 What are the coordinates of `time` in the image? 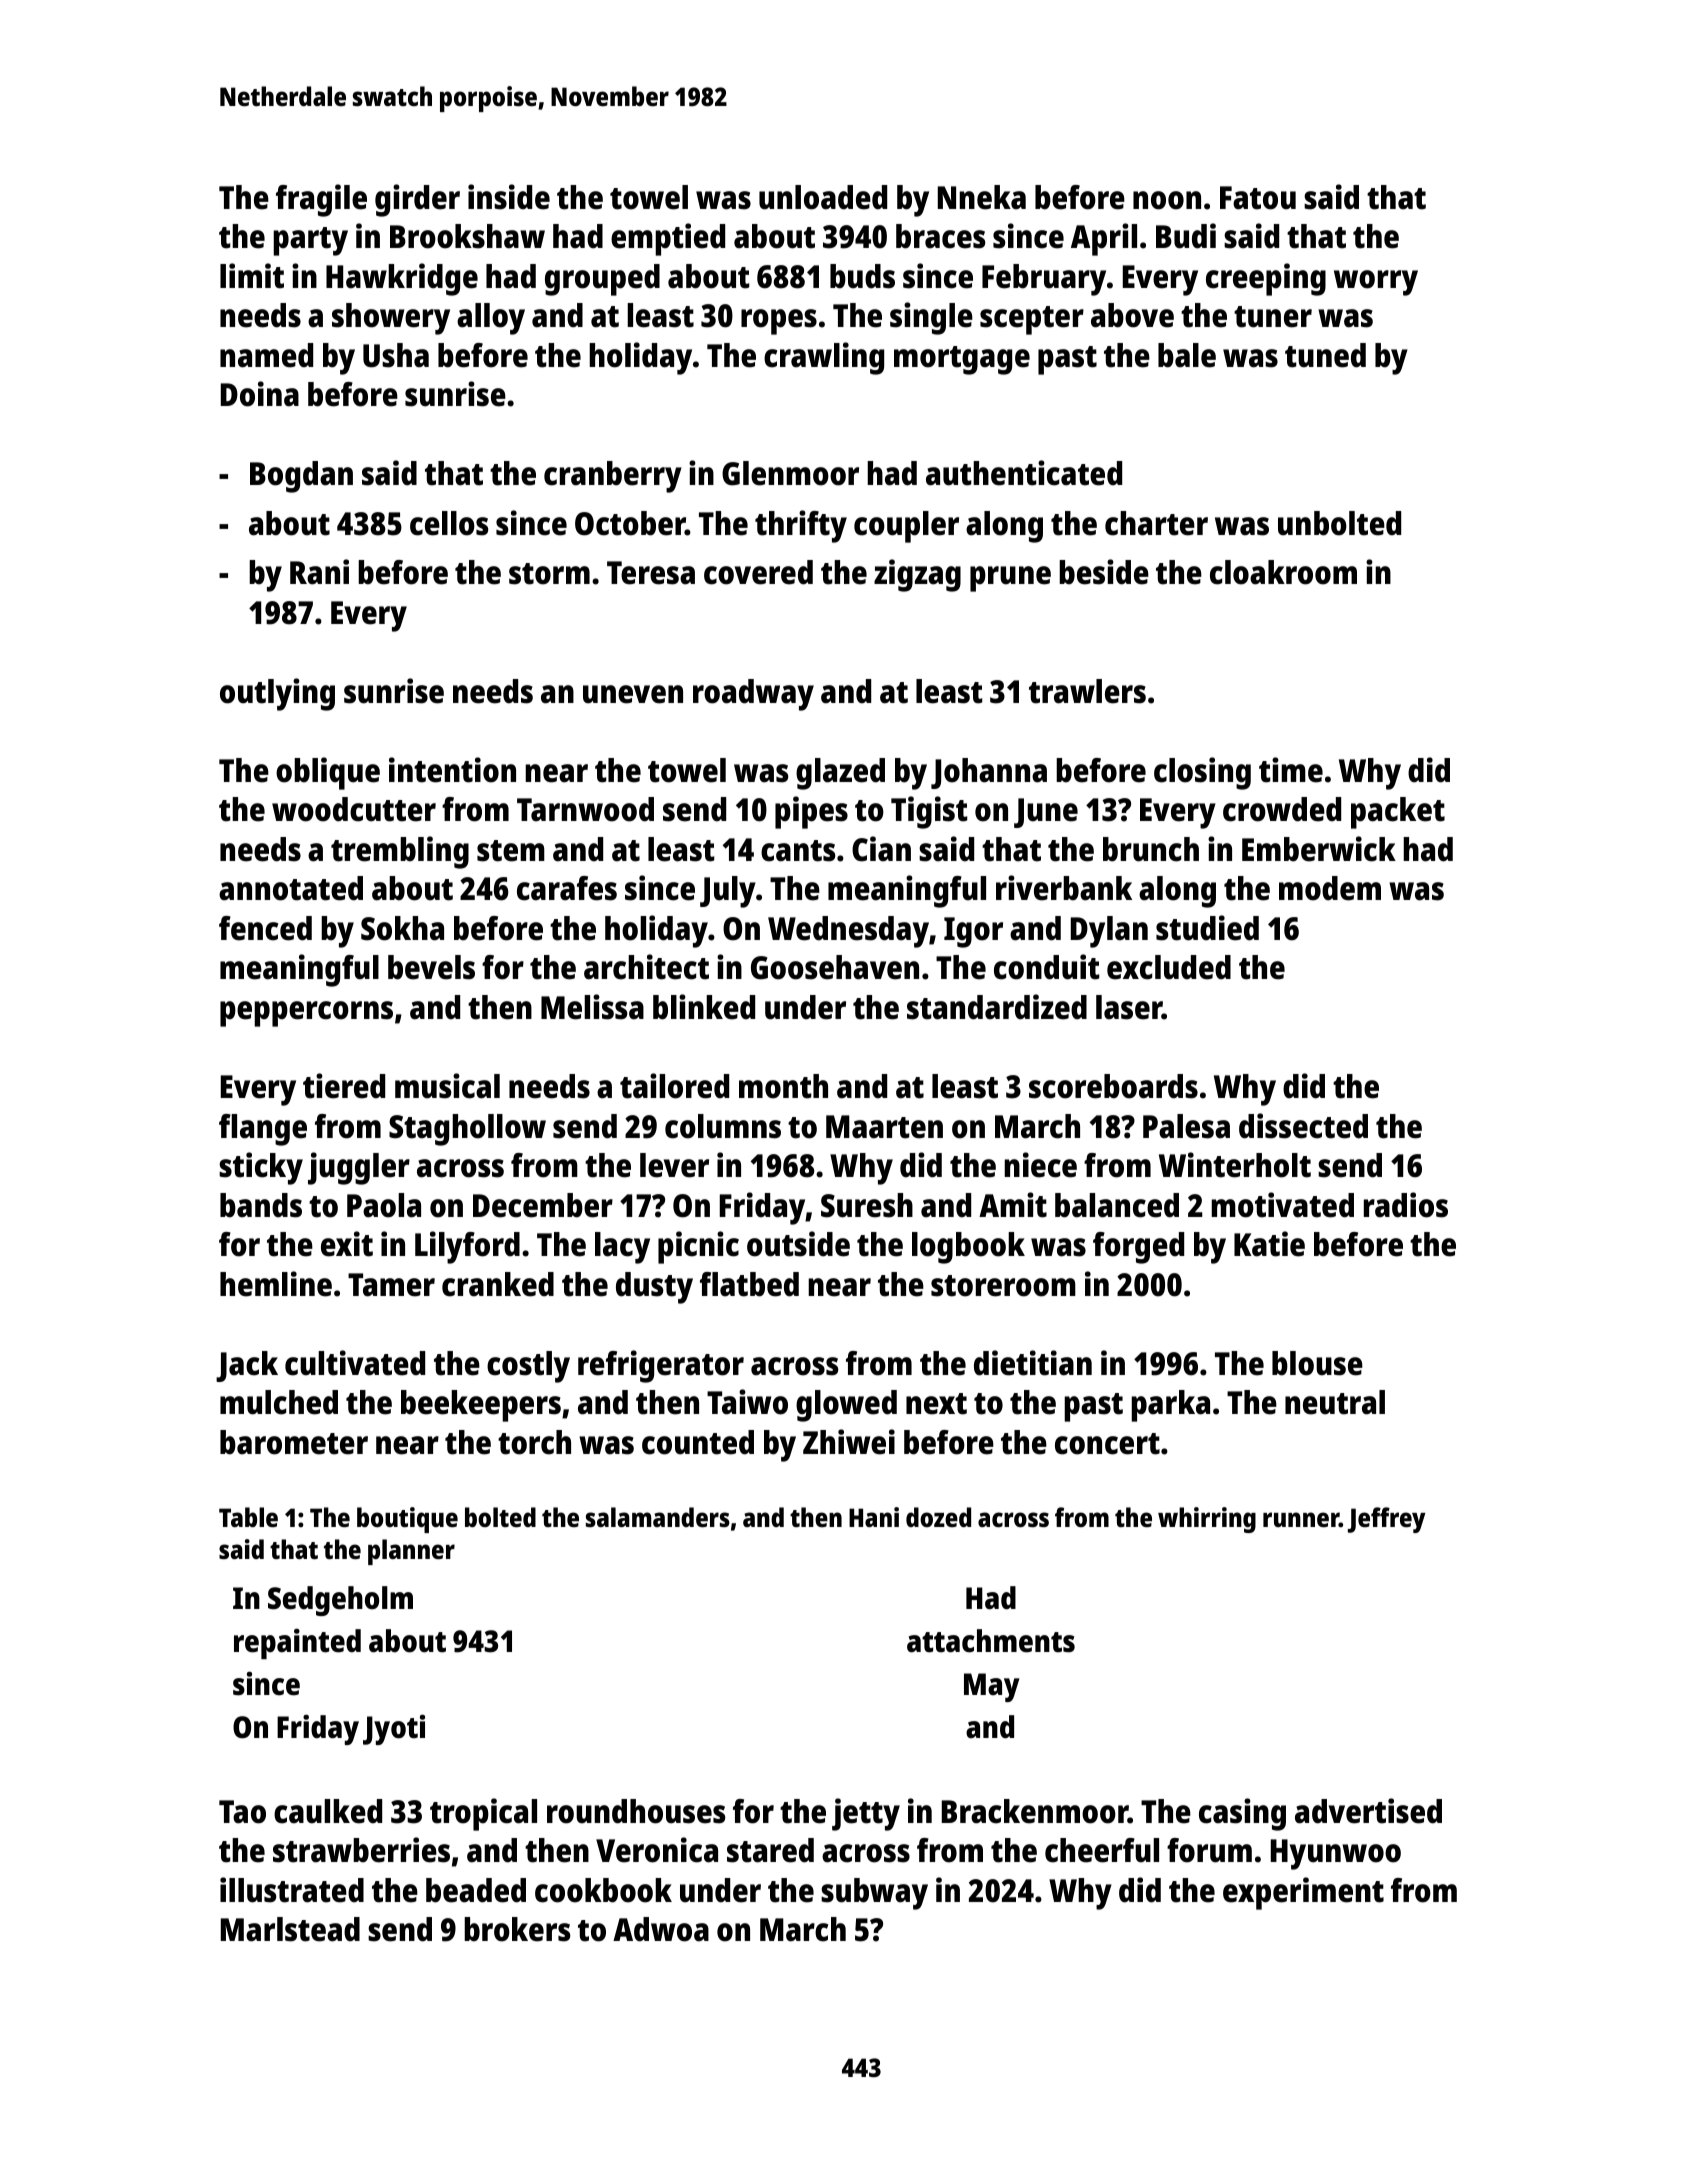 It's located at (1291, 770).
